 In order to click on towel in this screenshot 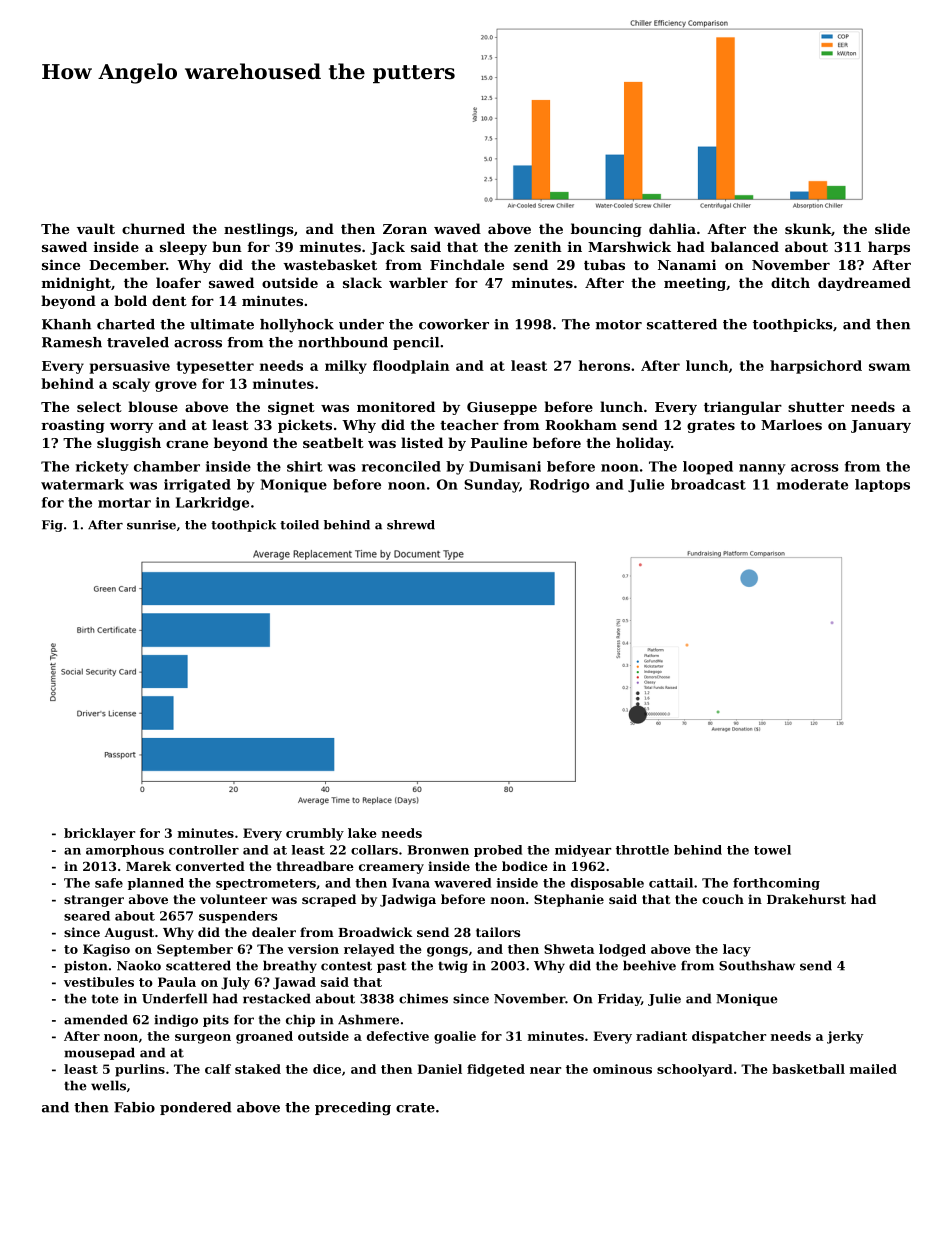, I will do `click(772, 850)`.
